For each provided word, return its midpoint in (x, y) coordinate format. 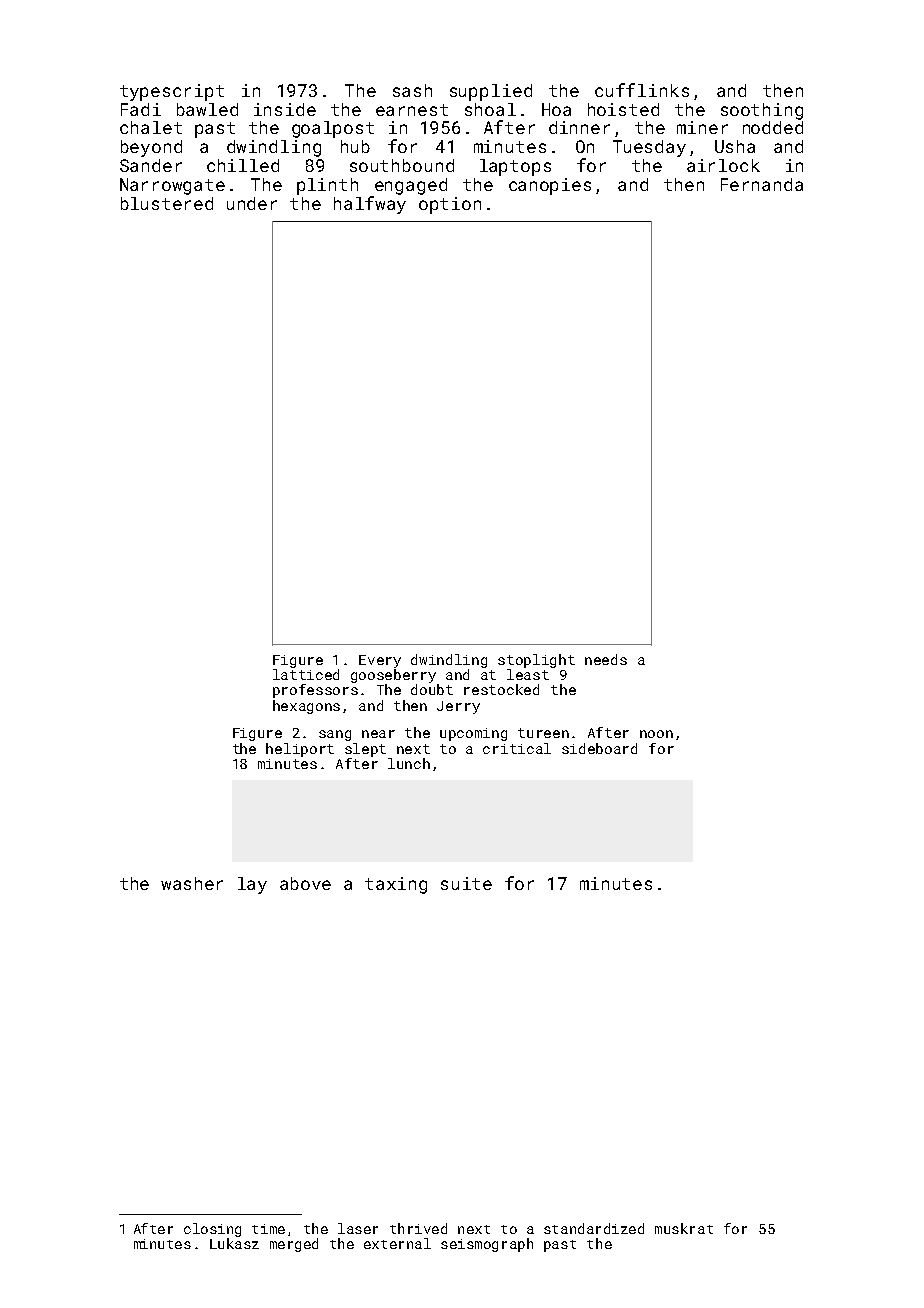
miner (702, 127)
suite (466, 883)
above (305, 883)
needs (606, 659)
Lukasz (234, 1243)
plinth (327, 186)
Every (380, 661)
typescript (172, 92)
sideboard (599, 748)
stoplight (536, 661)
